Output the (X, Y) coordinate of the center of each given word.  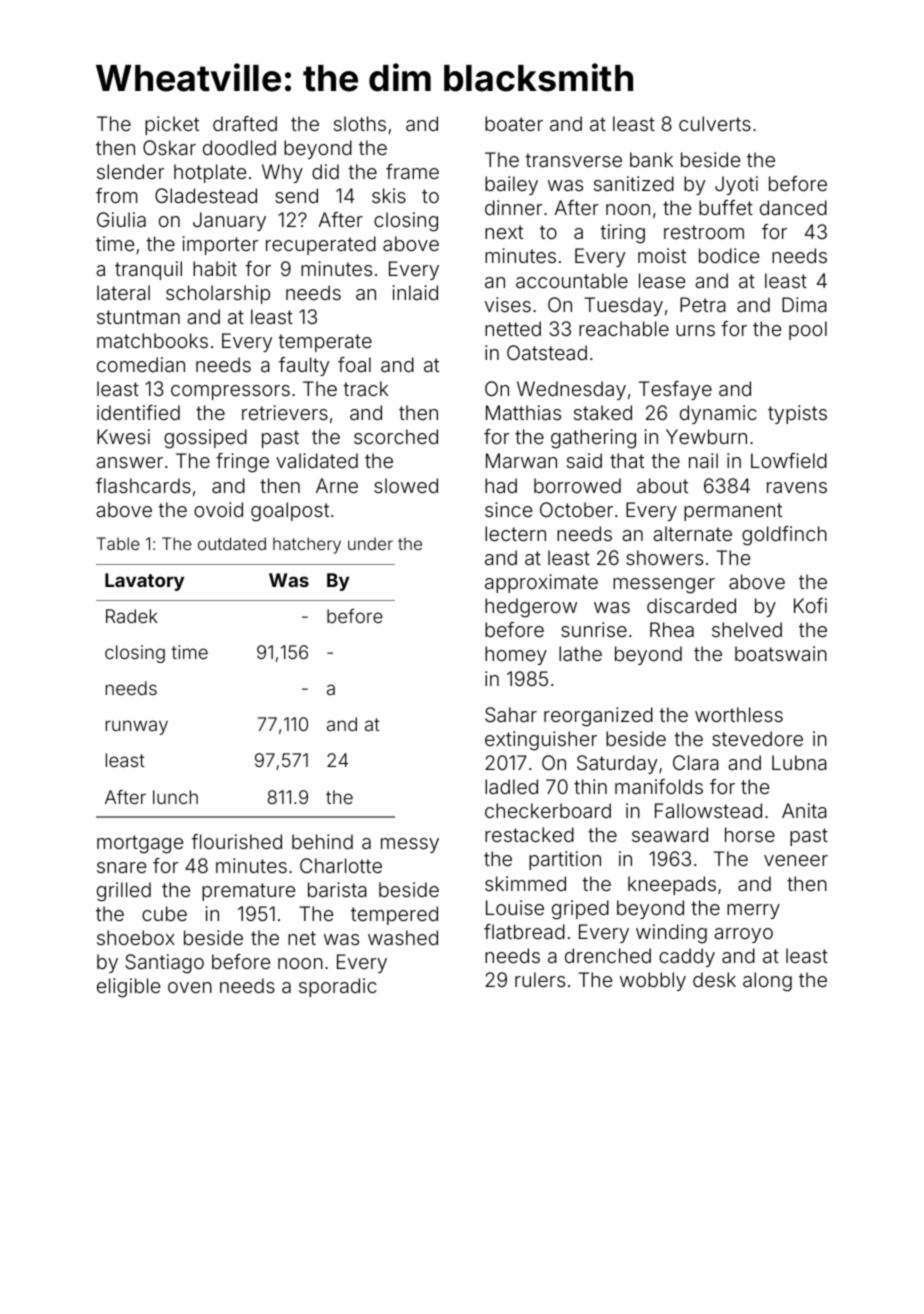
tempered (394, 915)
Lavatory (144, 582)
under (370, 543)
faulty (304, 366)
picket (172, 125)
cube (164, 913)
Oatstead (547, 352)
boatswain (781, 653)
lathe (580, 653)
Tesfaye (675, 390)
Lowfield (789, 460)
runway (137, 727)
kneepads (672, 885)
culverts (715, 123)
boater (514, 123)
